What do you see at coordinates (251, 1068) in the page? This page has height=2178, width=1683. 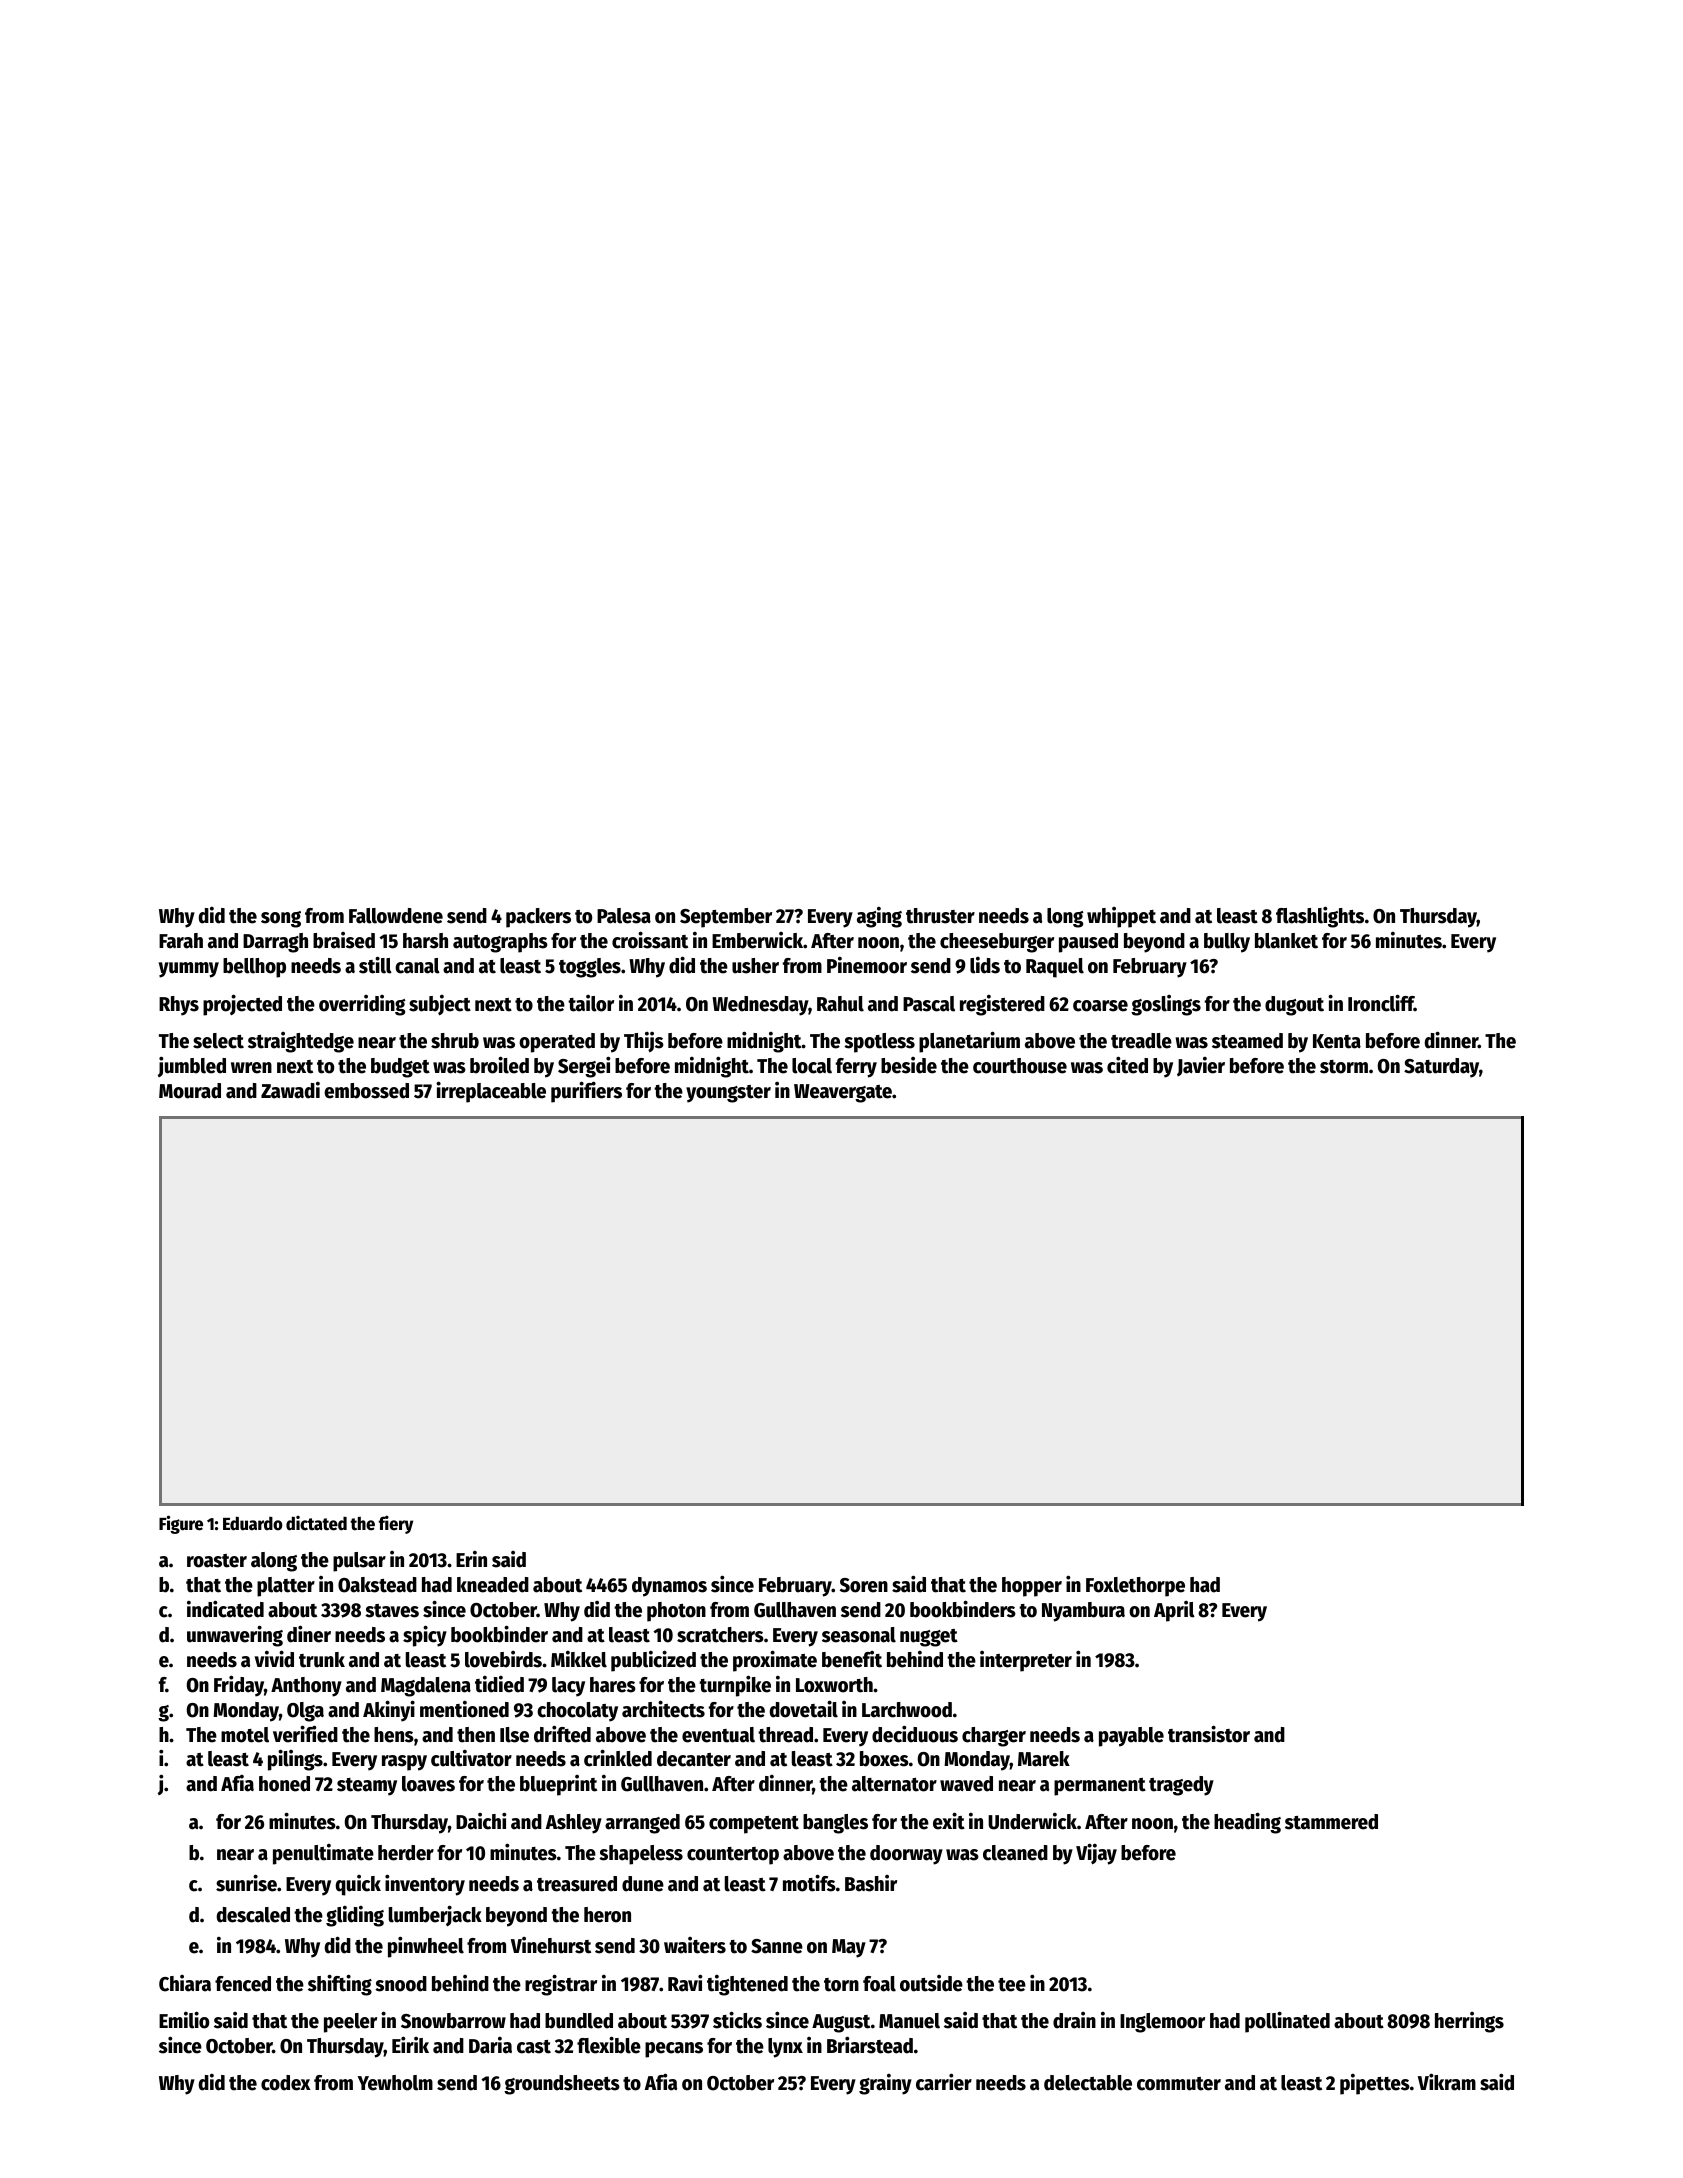 I see `wren` at bounding box center [251, 1068].
